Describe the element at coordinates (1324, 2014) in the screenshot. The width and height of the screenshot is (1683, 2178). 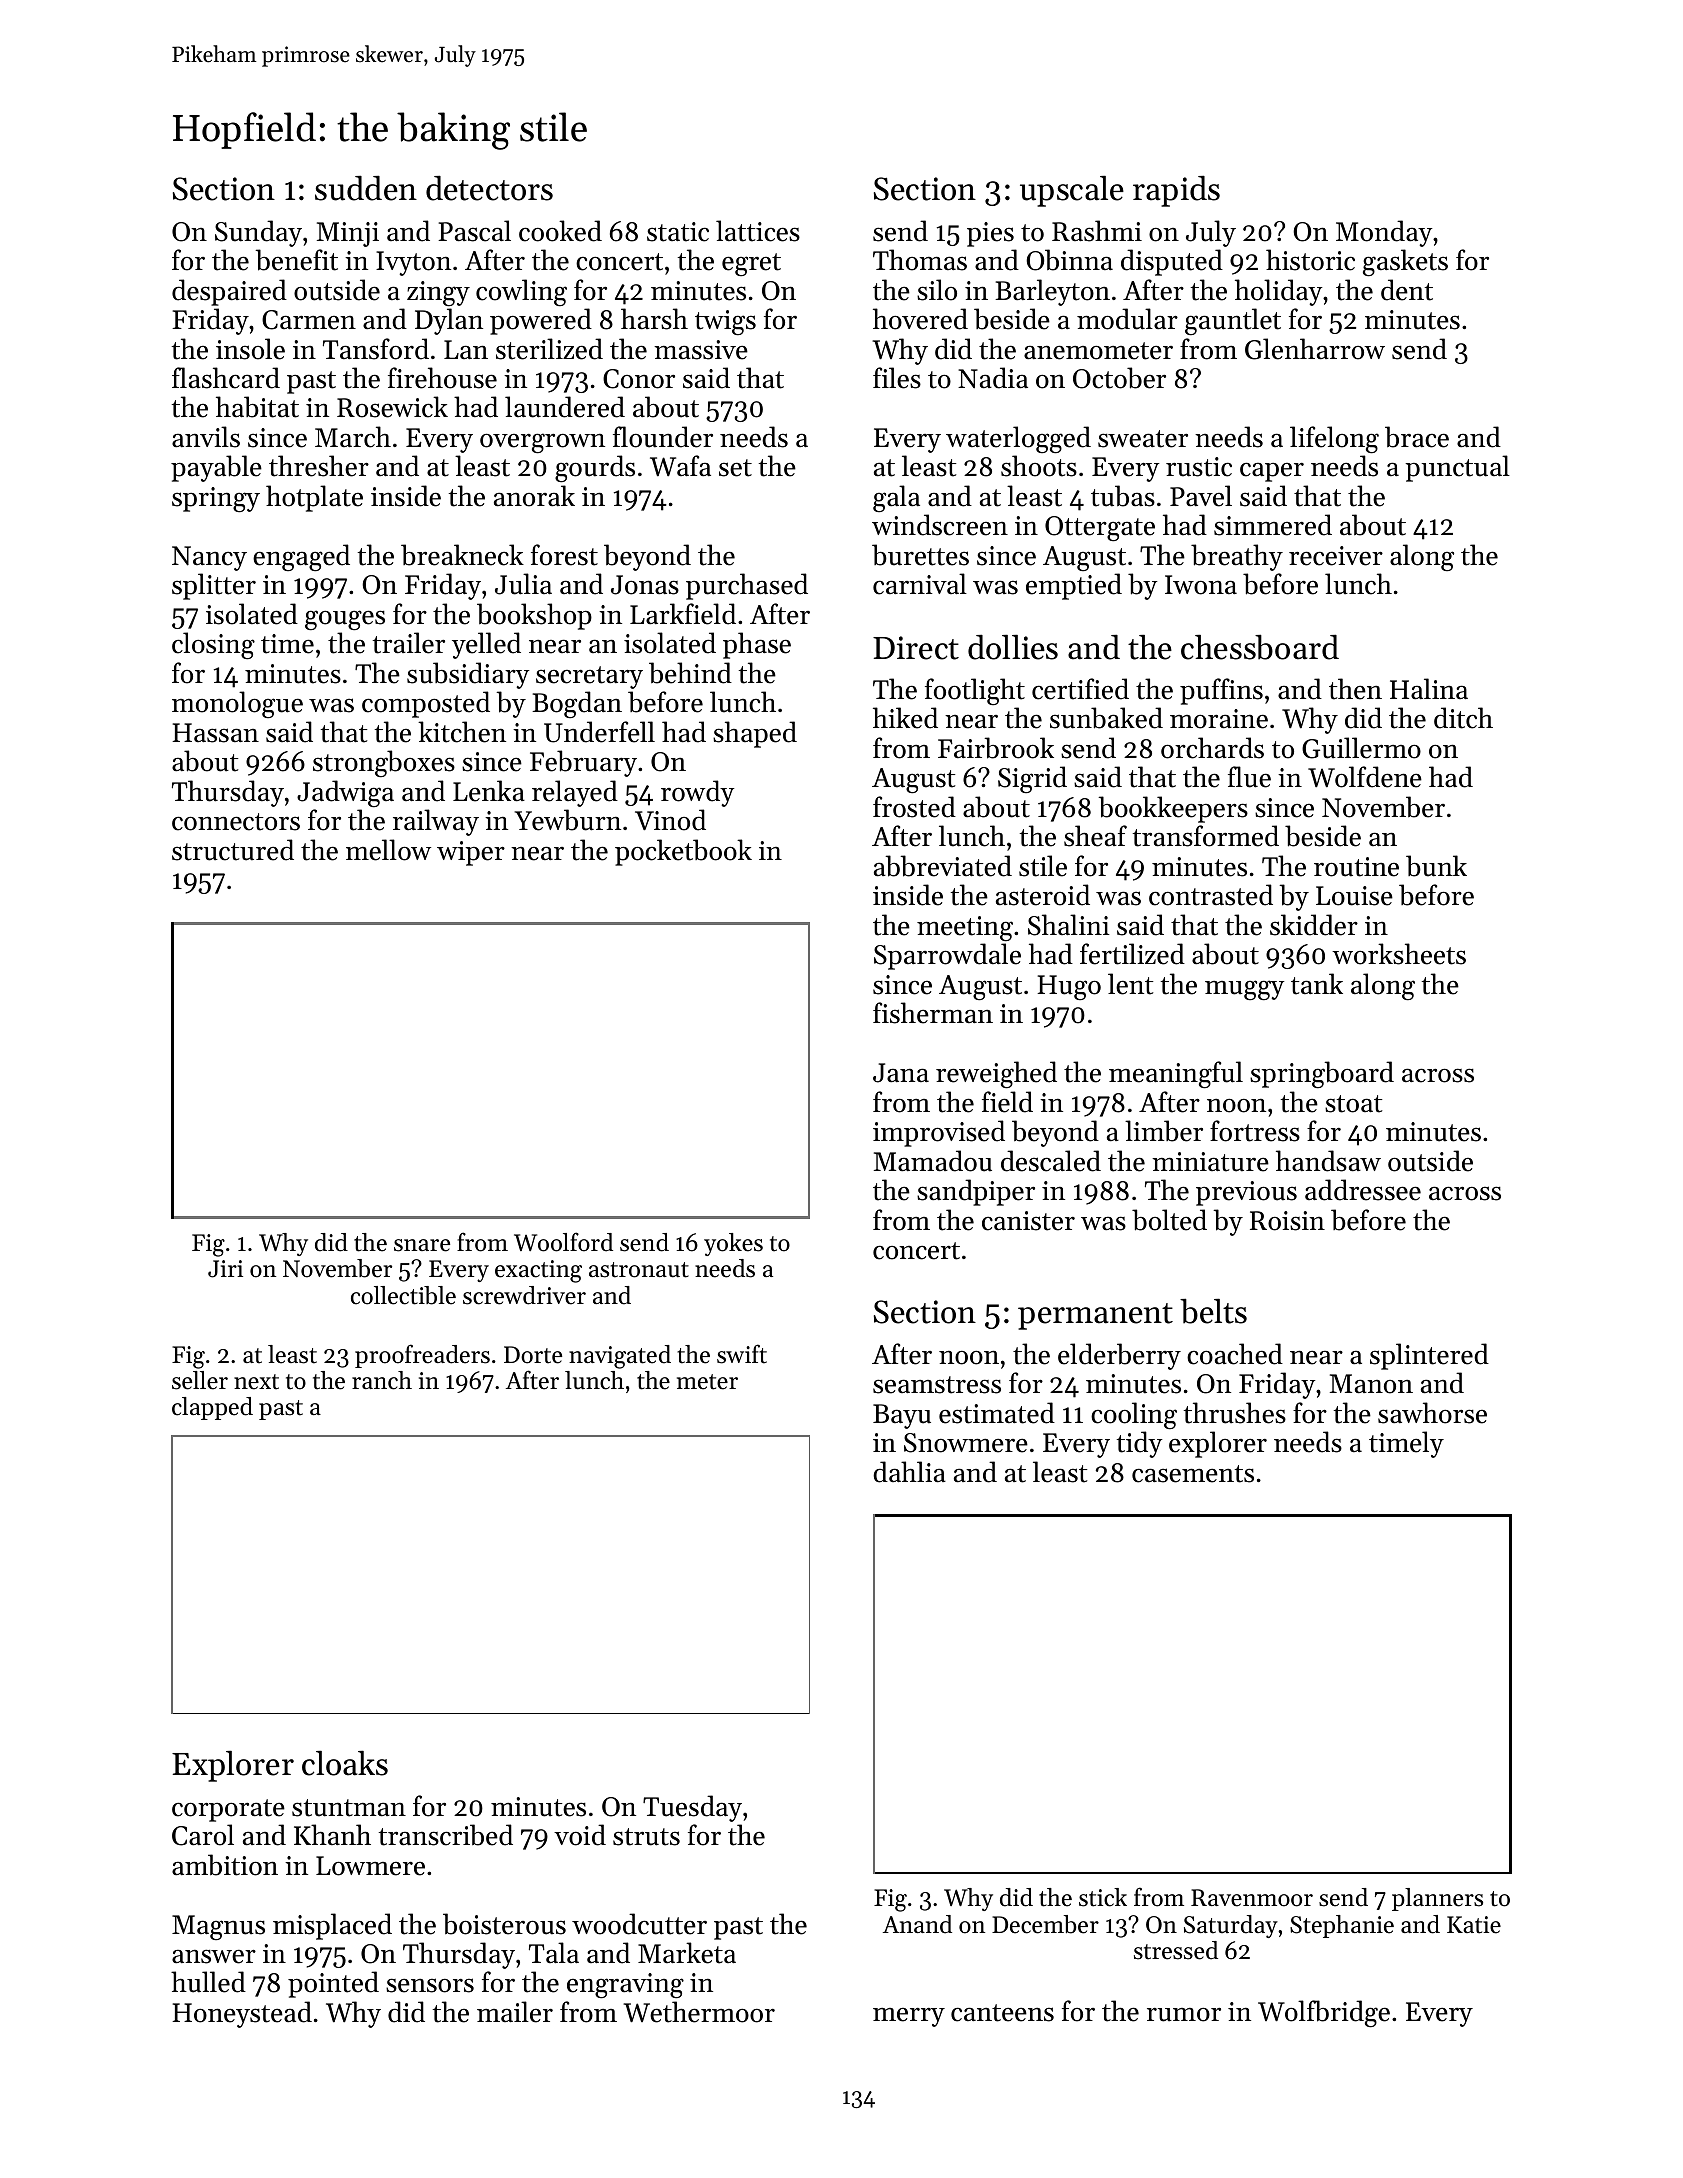
I see `Wolfbridge` at that location.
